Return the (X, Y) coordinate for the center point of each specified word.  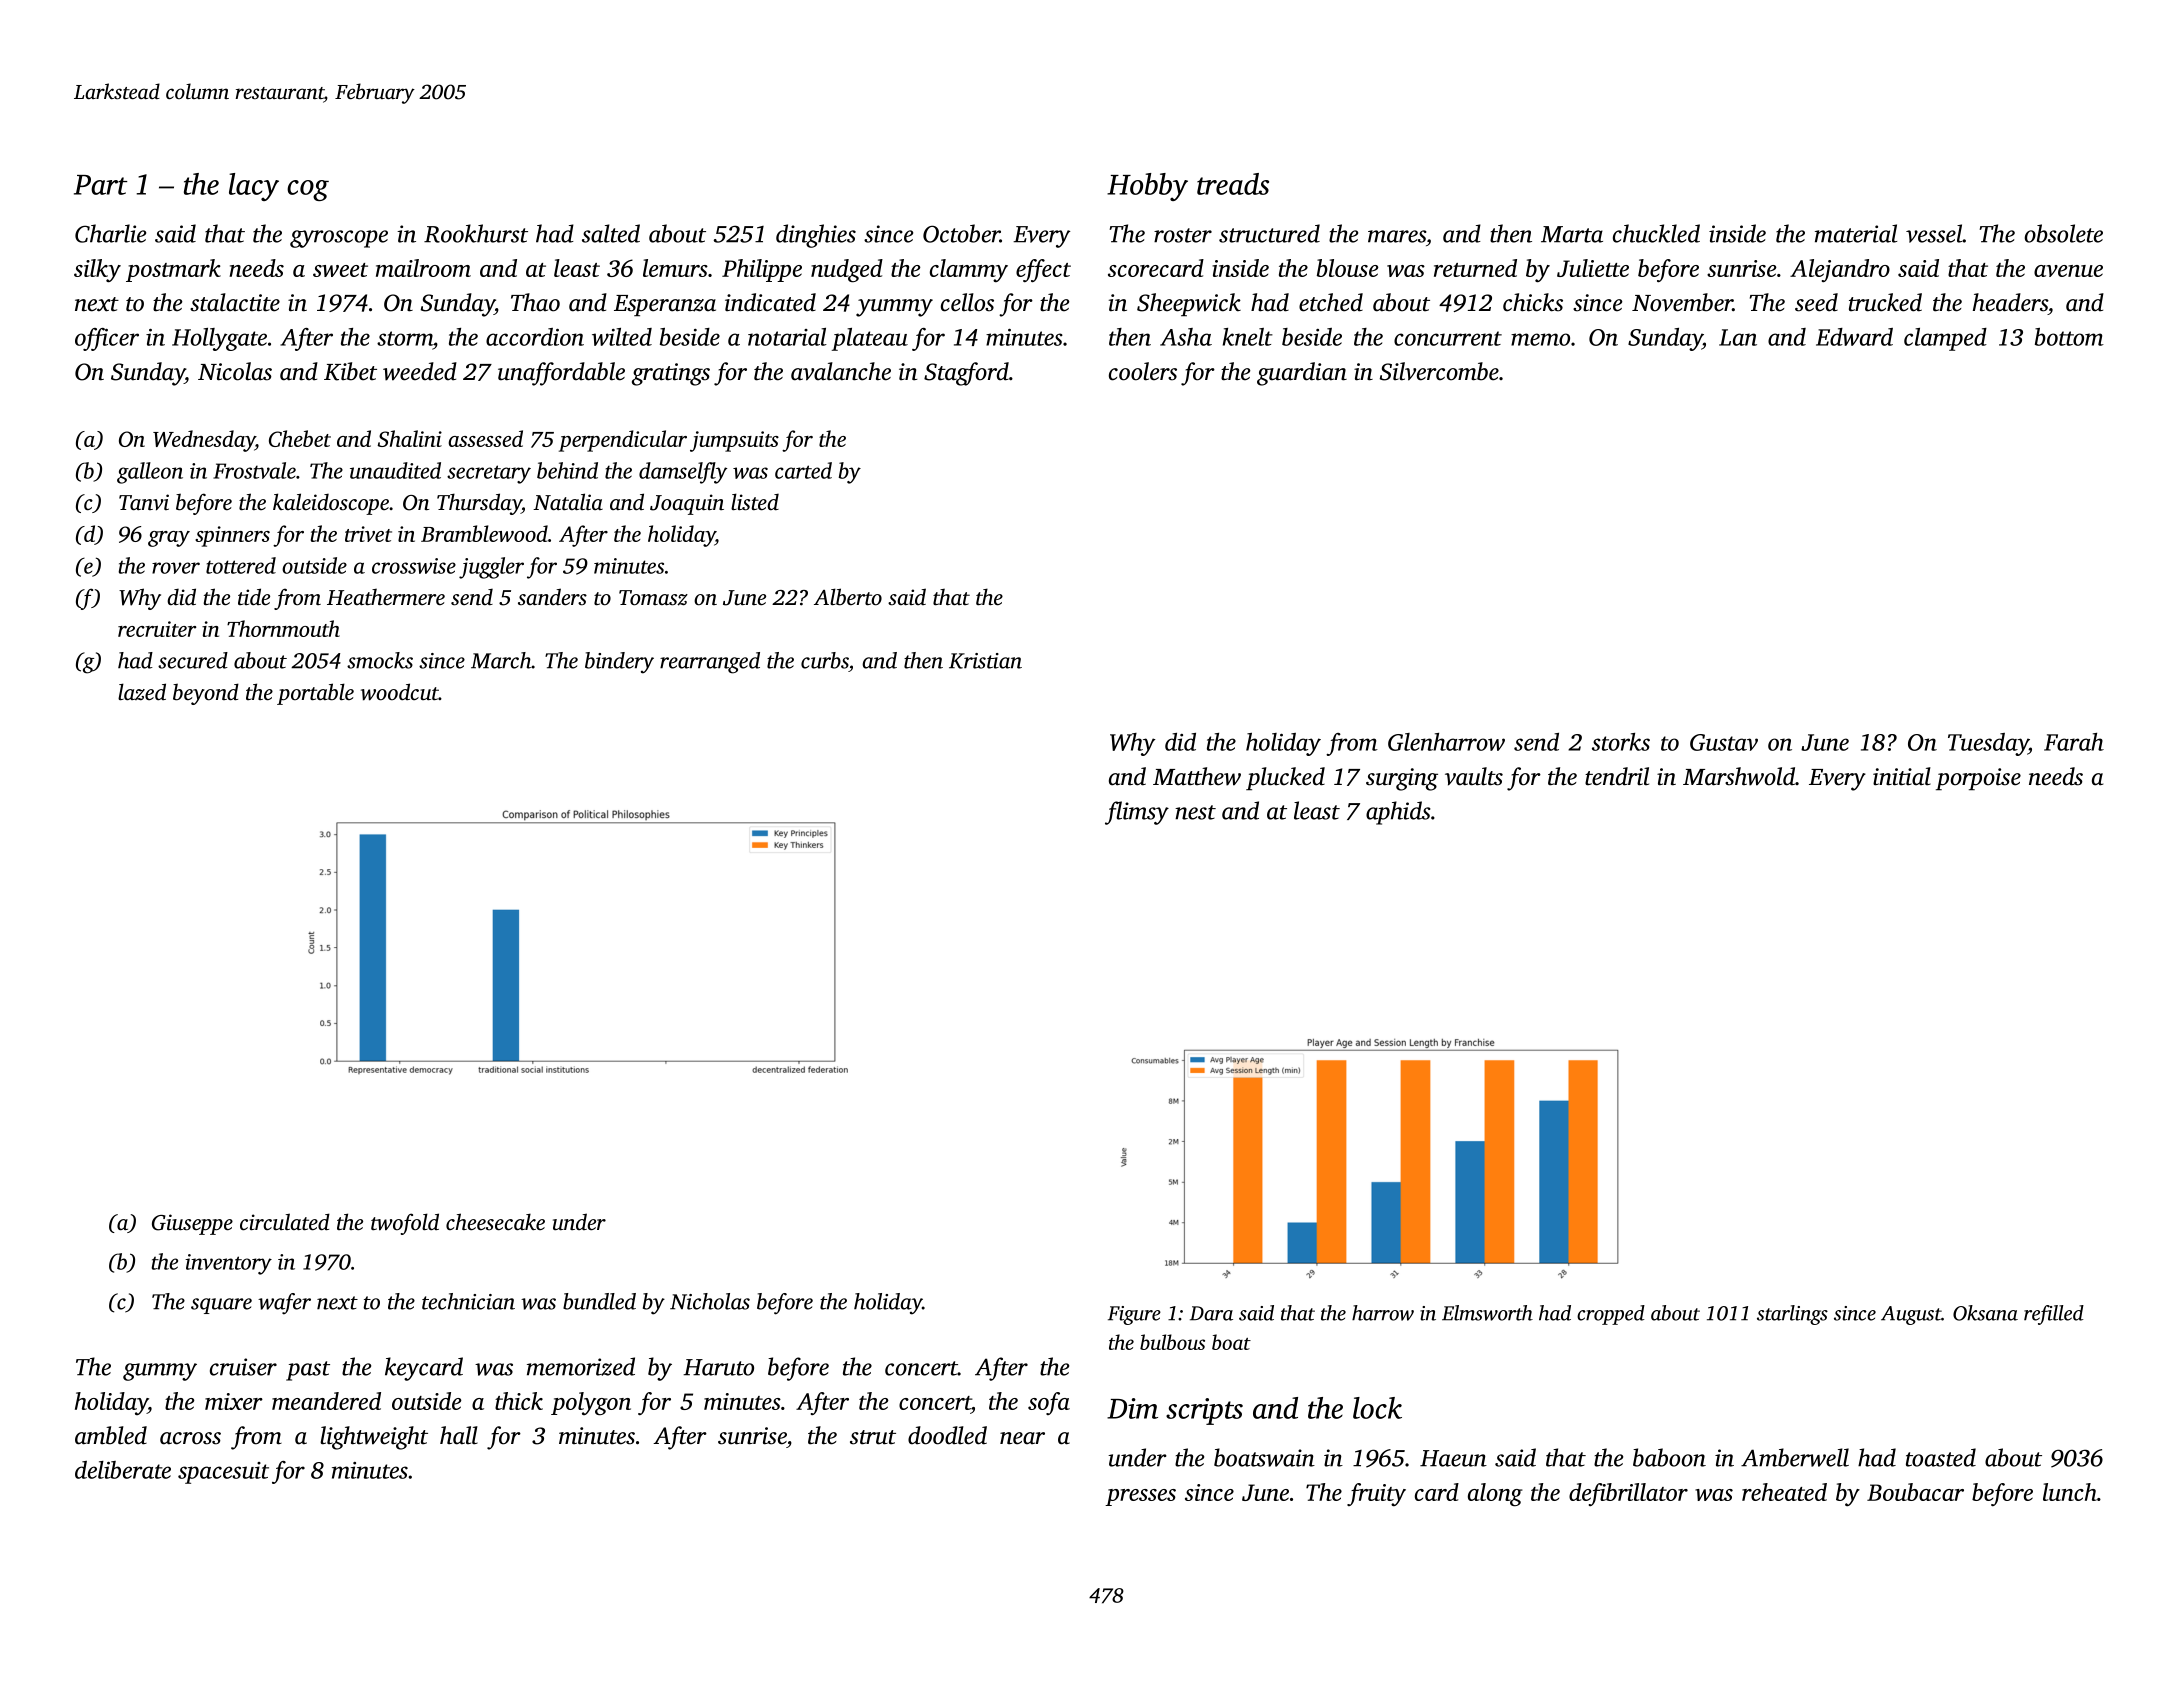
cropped (1611, 1315)
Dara (1211, 1313)
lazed (142, 692)
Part (100, 185)
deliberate (123, 1470)
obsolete (2064, 233)
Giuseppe (192, 1224)
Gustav (1724, 742)
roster (1183, 235)
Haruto (718, 1367)
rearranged (710, 663)
